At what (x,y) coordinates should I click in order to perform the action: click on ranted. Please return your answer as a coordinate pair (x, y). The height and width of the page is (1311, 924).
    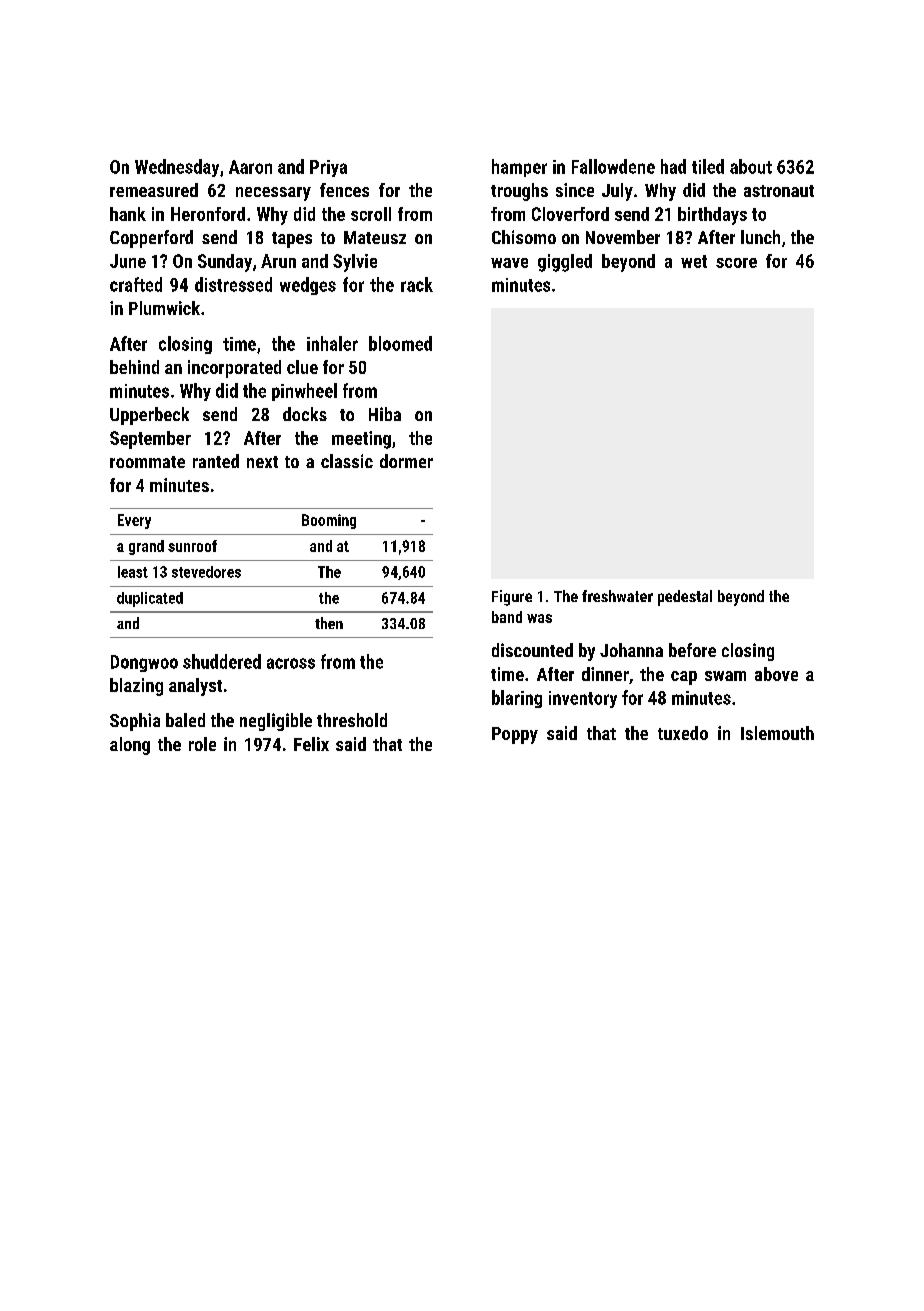
    Looking at the image, I should click on (216, 461).
